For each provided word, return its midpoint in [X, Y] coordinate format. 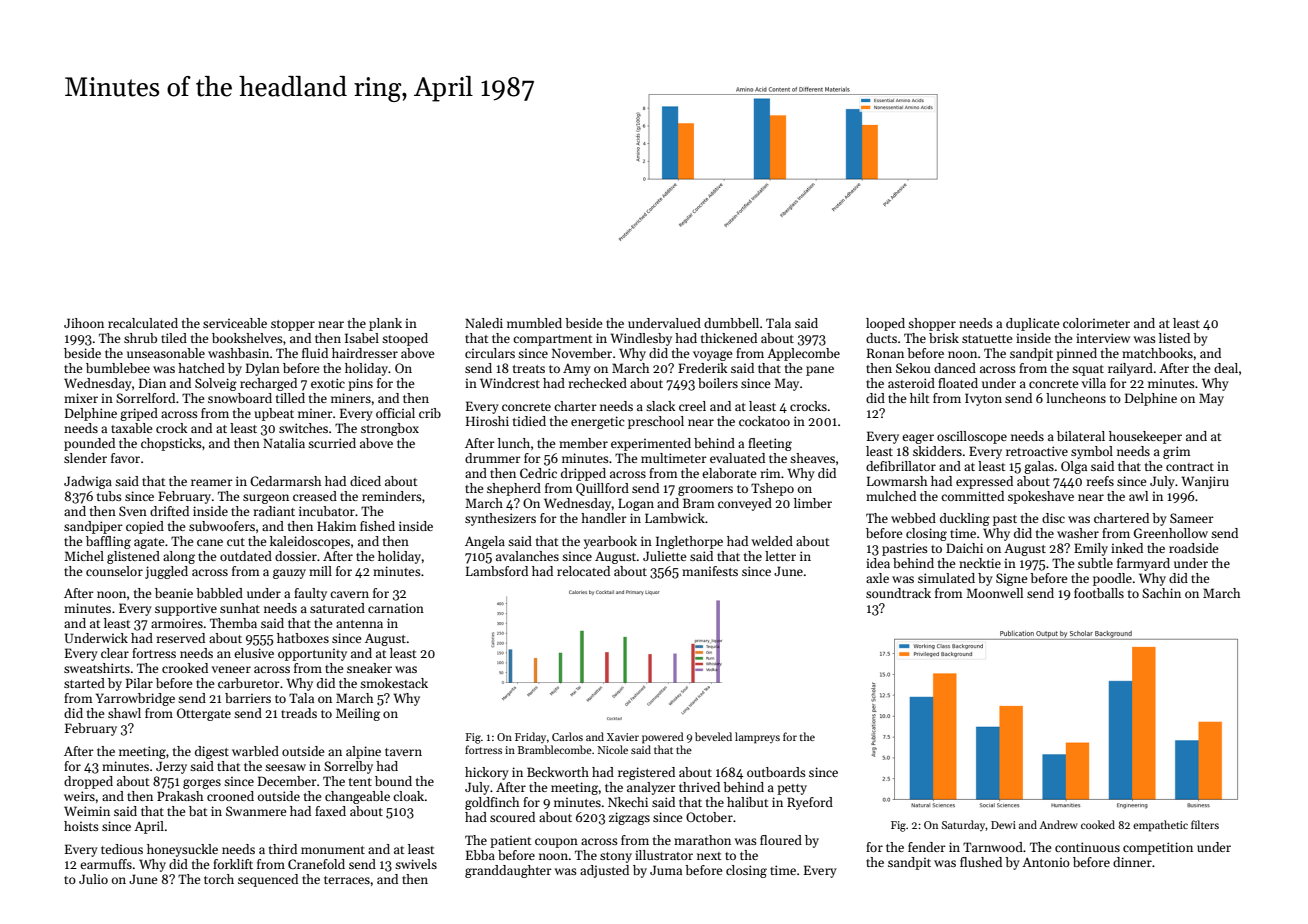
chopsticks [171, 444]
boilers [718, 383]
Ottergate [204, 714]
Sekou [913, 368]
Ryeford [810, 803]
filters [1205, 824]
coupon [556, 843]
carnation [396, 608]
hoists [81, 826]
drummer [493, 458]
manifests [710, 571]
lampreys [757, 738]
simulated [946, 578]
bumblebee [118, 368]
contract [1190, 467]
